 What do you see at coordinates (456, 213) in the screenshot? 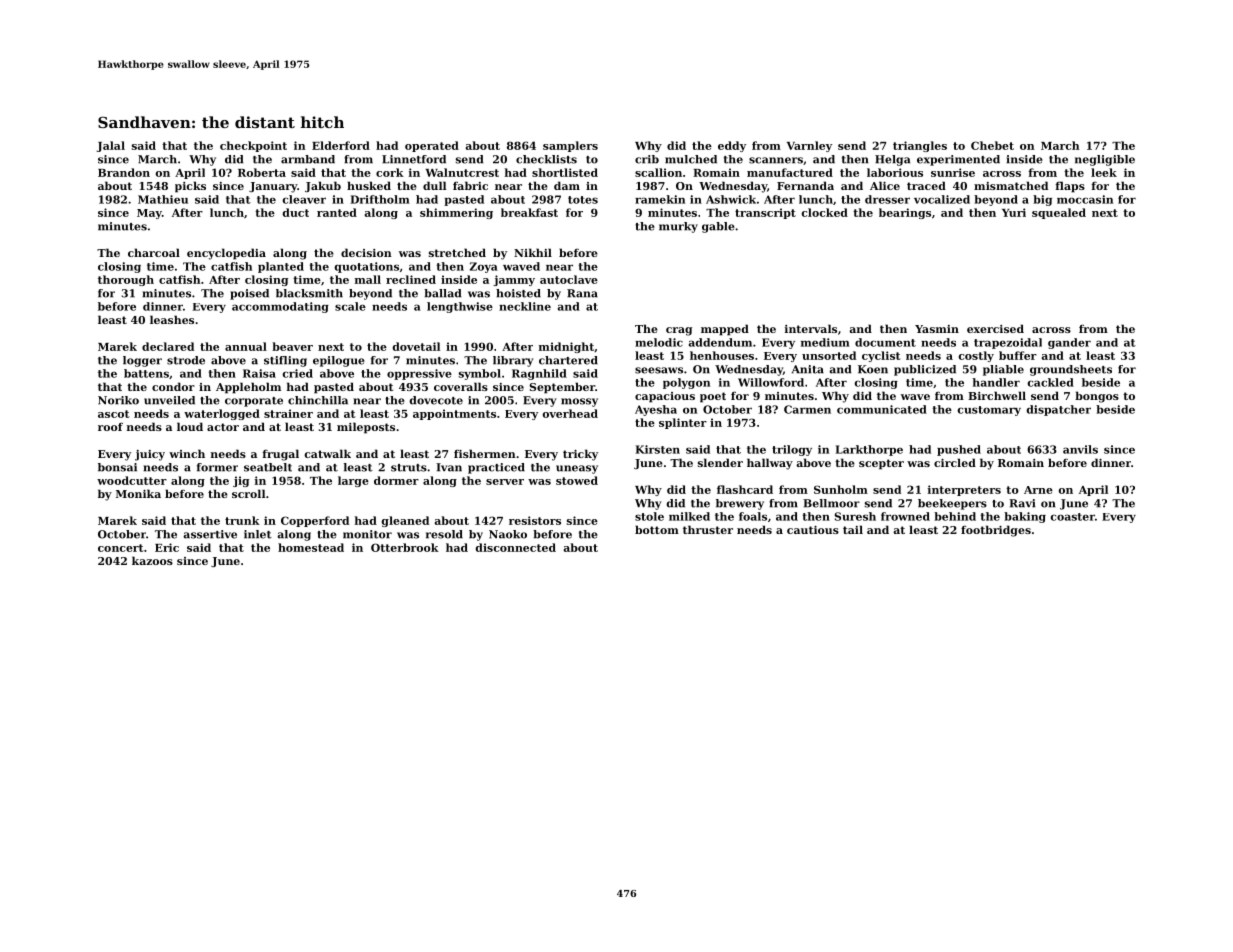
I see `shimmering` at bounding box center [456, 213].
